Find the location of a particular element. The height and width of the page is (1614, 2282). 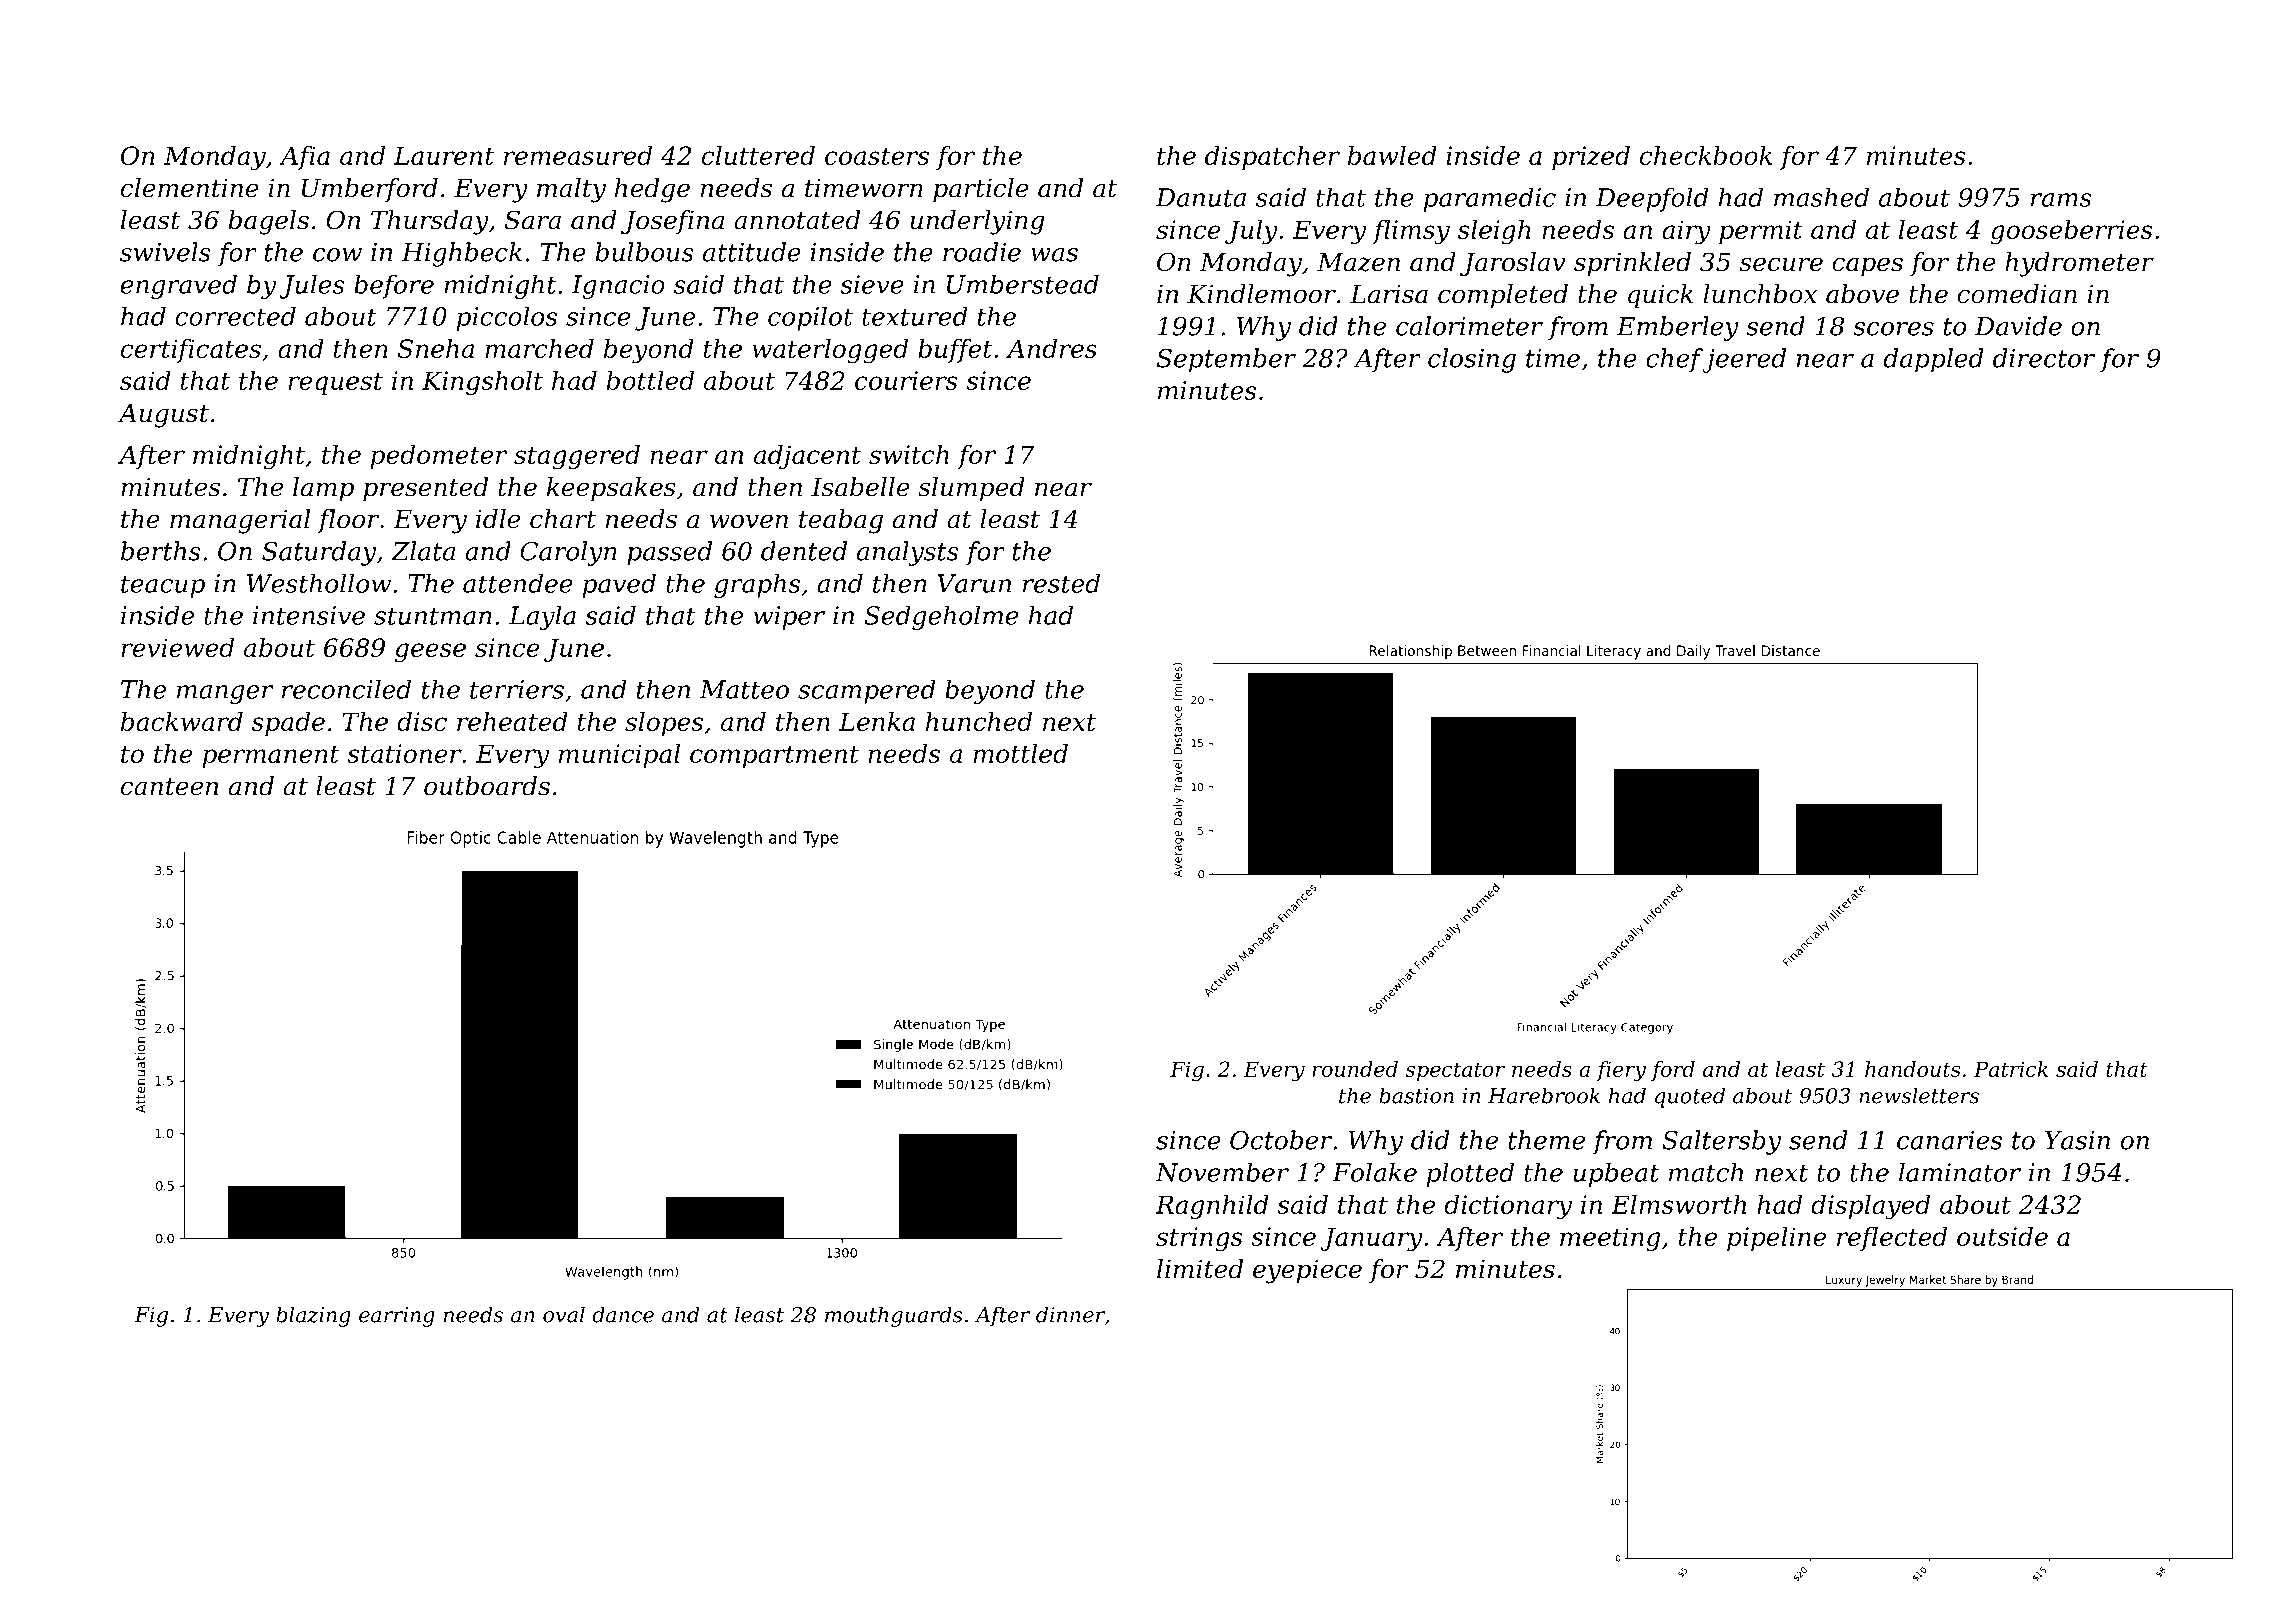

pipeline is located at coordinates (1776, 1239).
